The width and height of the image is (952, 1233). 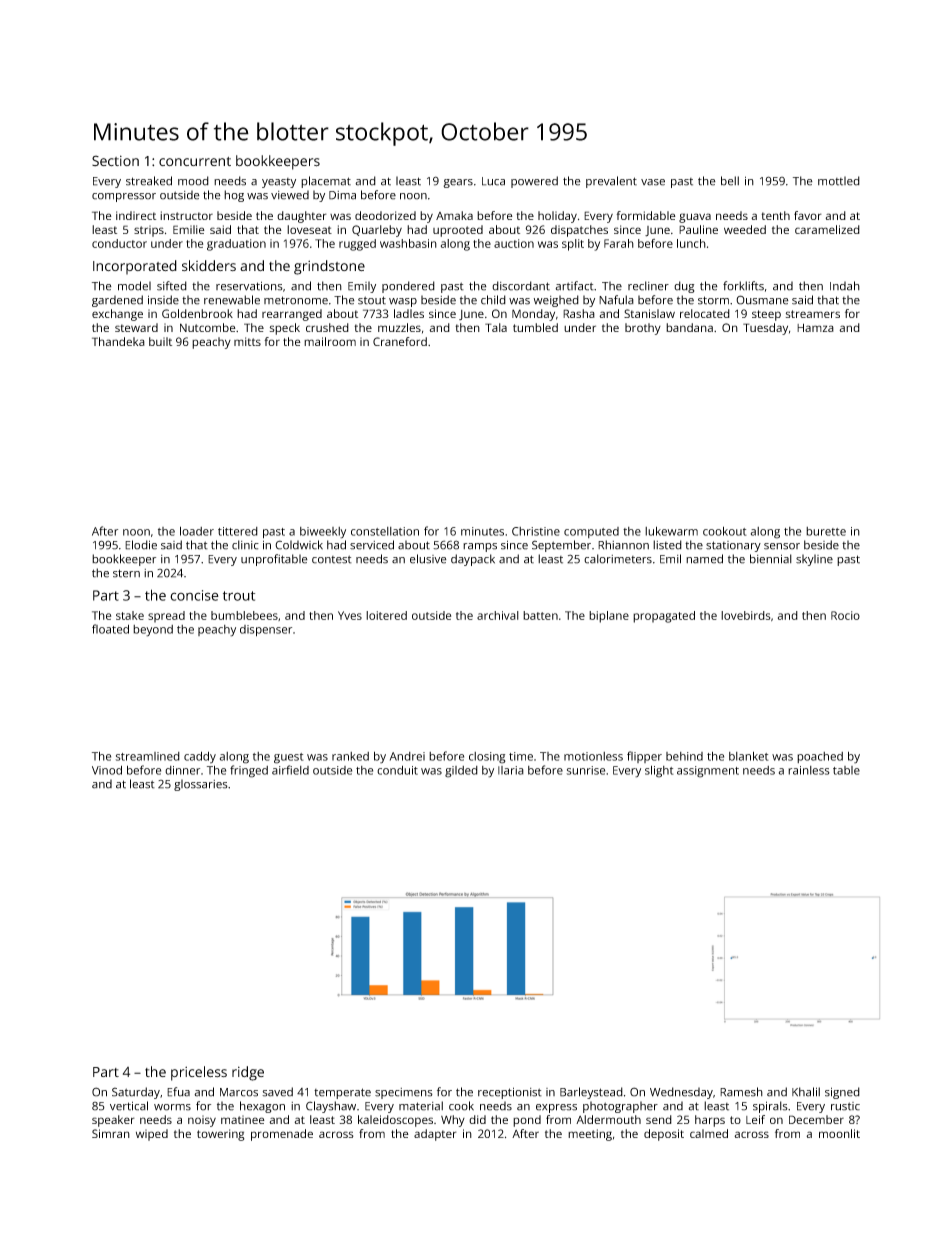 What do you see at coordinates (290, 195) in the image?
I see `viewed` at bounding box center [290, 195].
